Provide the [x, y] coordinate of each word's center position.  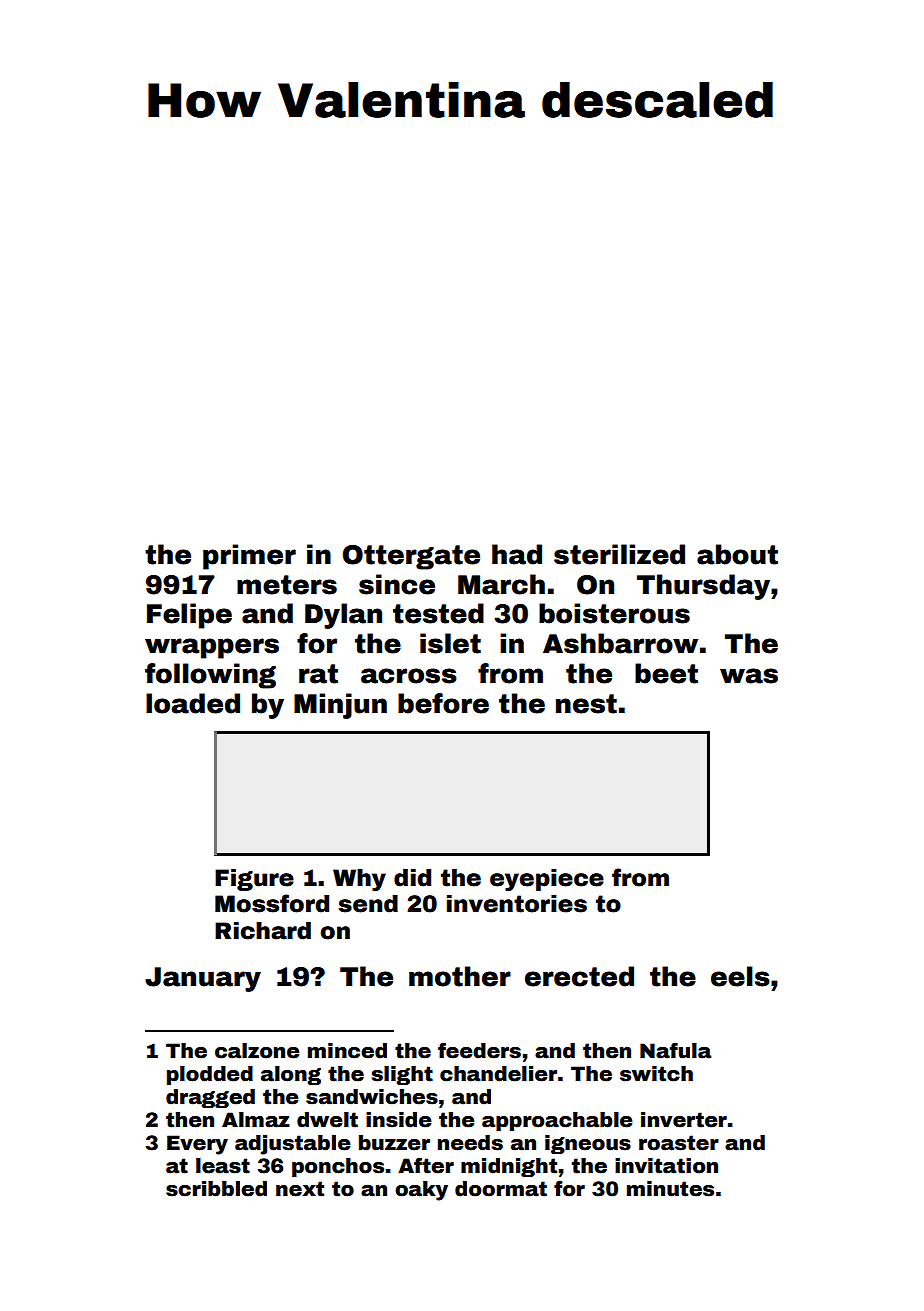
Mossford [272, 903]
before [443, 703]
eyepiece [547, 880]
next [300, 1189]
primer [249, 557]
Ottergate [411, 557]
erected [579, 976]
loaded [193, 703]
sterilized [619, 554]
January [203, 979]
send [368, 904]
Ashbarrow [620, 643]
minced [347, 1051]
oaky [421, 1191]
